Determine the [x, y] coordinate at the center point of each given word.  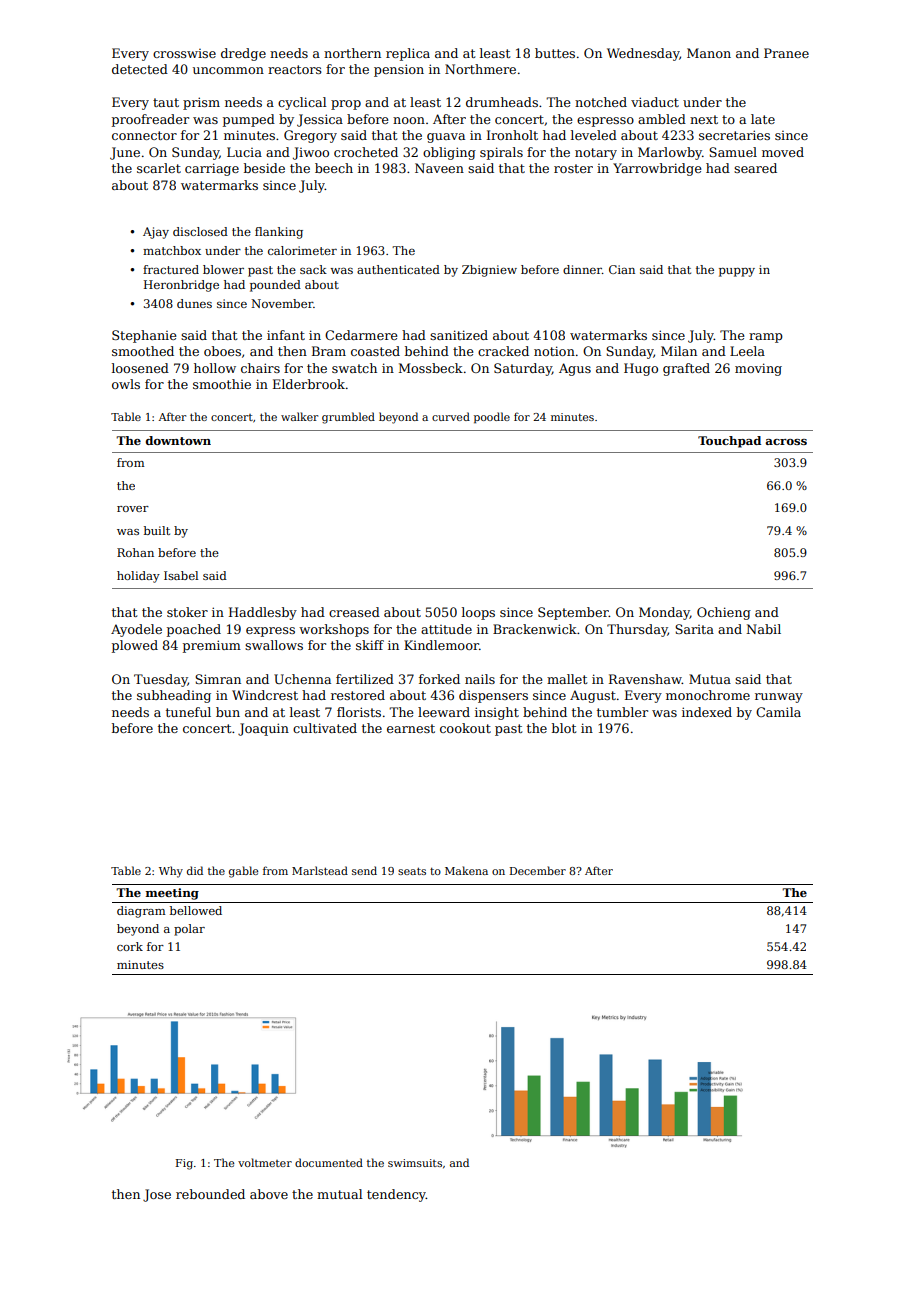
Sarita [694, 629]
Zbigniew [489, 271]
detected [140, 69]
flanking [279, 233]
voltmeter [265, 1162]
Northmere [480, 69]
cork [130, 946]
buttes [555, 53]
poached [194, 630]
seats [412, 871]
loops [478, 613]
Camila [778, 712]
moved [783, 152]
